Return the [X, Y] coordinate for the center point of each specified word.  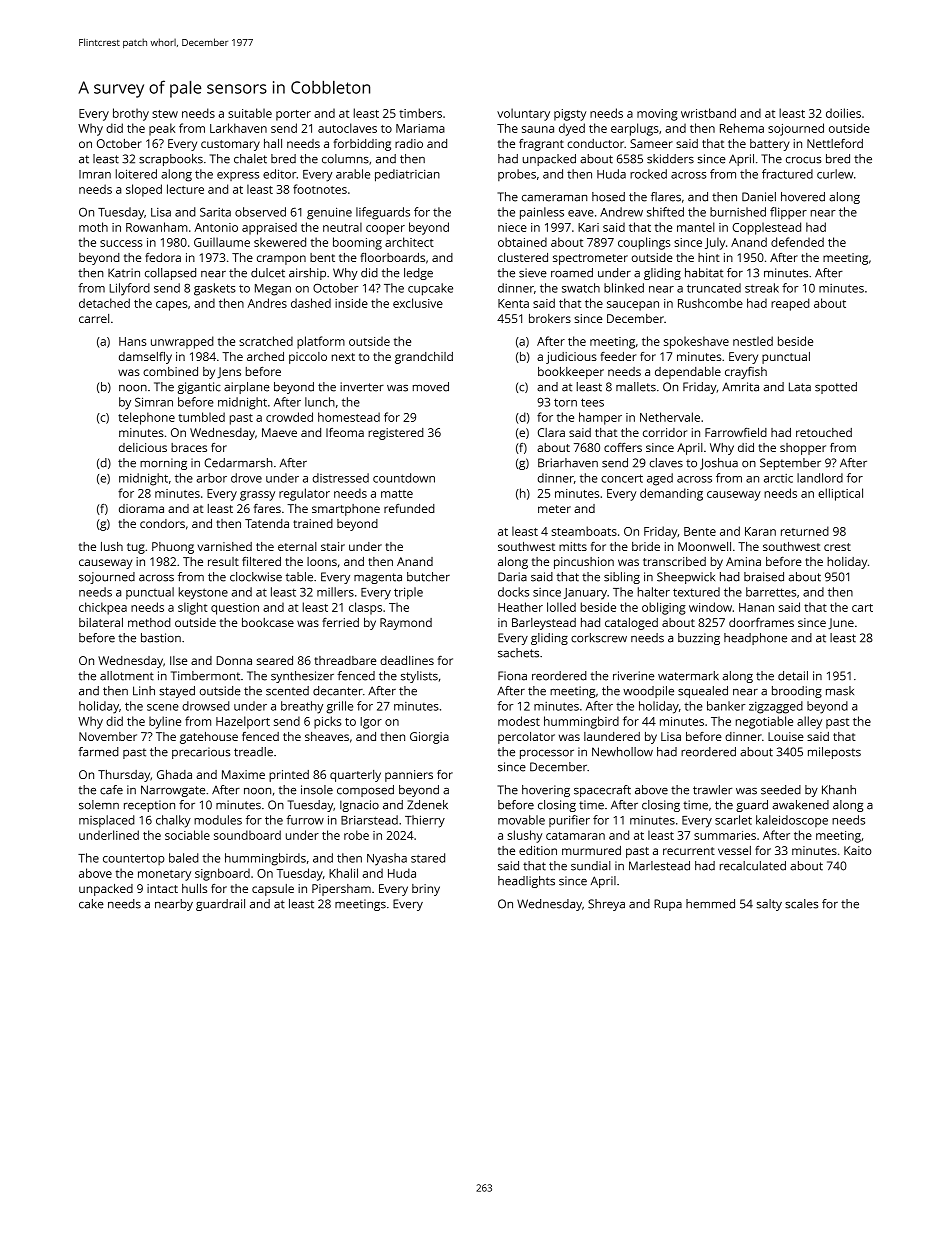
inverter [362, 387]
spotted [836, 388]
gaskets [215, 289]
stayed [177, 692]
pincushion [584, 563]
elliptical [840, 494]
